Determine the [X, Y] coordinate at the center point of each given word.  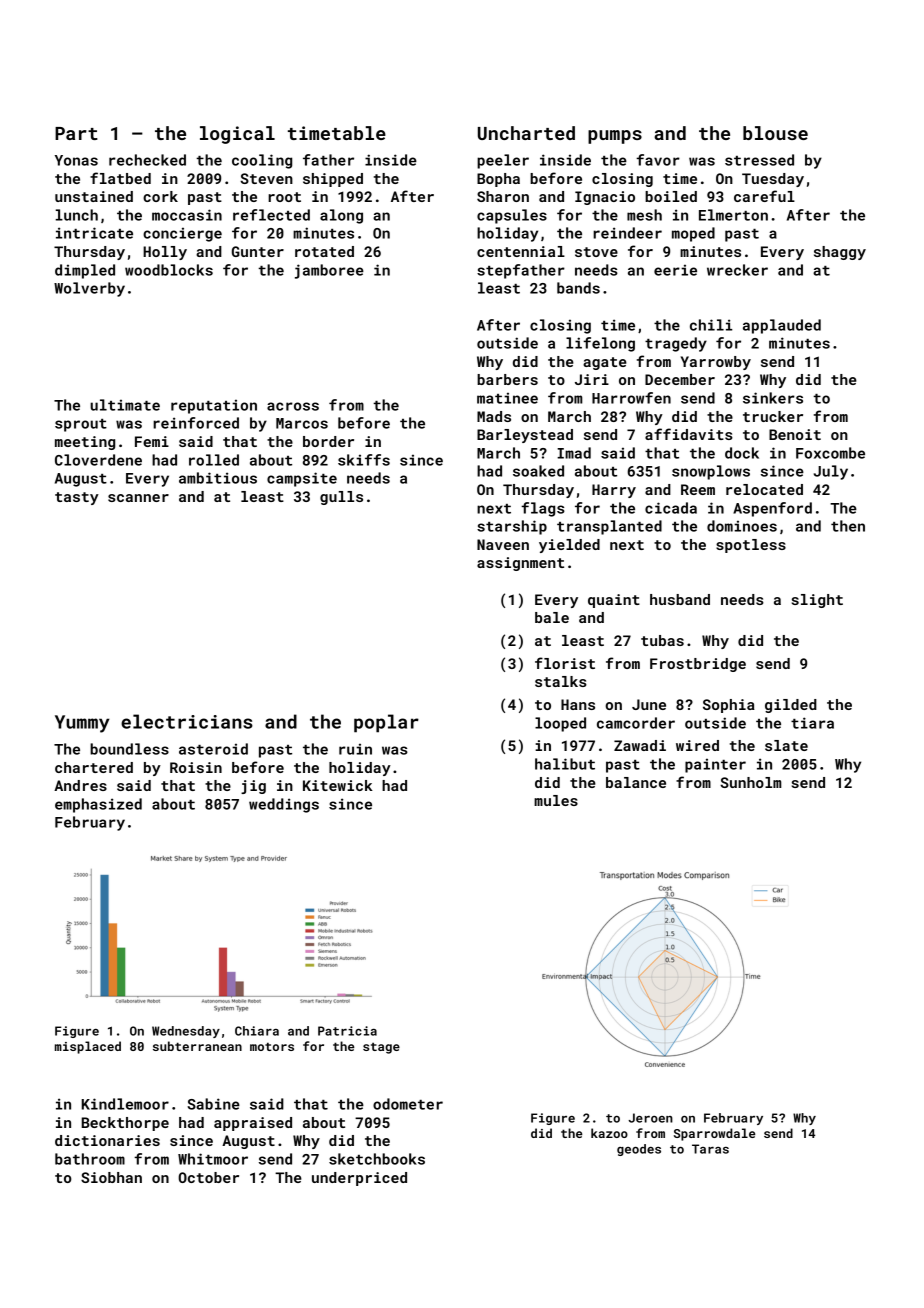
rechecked [147, 160]
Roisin [196, 767]
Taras [710, 1149]
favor [658, 160]
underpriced [359, 1179]
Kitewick [338, 785]
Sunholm [751, 782]
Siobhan [111, 1177]
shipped [333, 180]
